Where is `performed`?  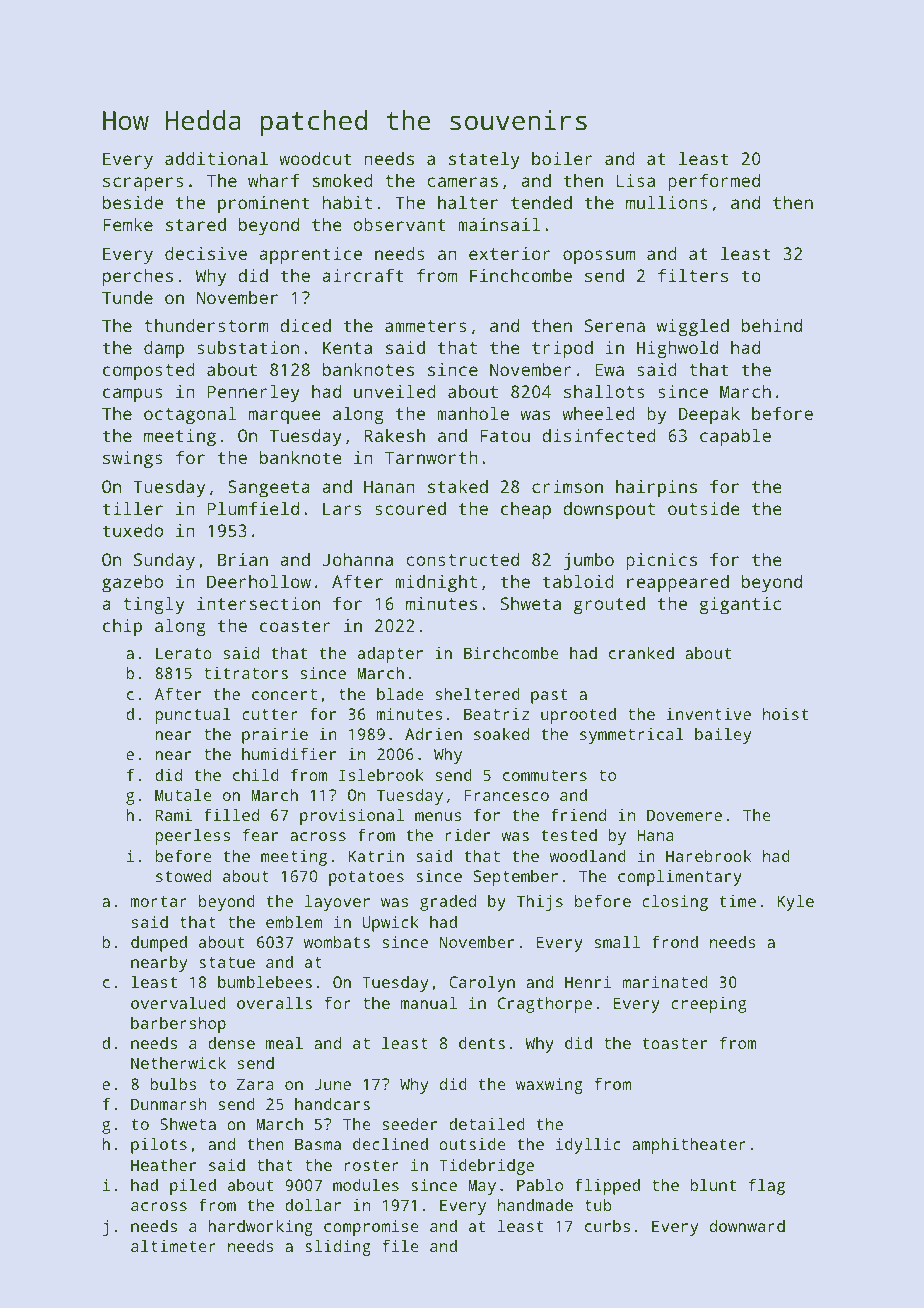 performed is located at coordinates (714, 182).
